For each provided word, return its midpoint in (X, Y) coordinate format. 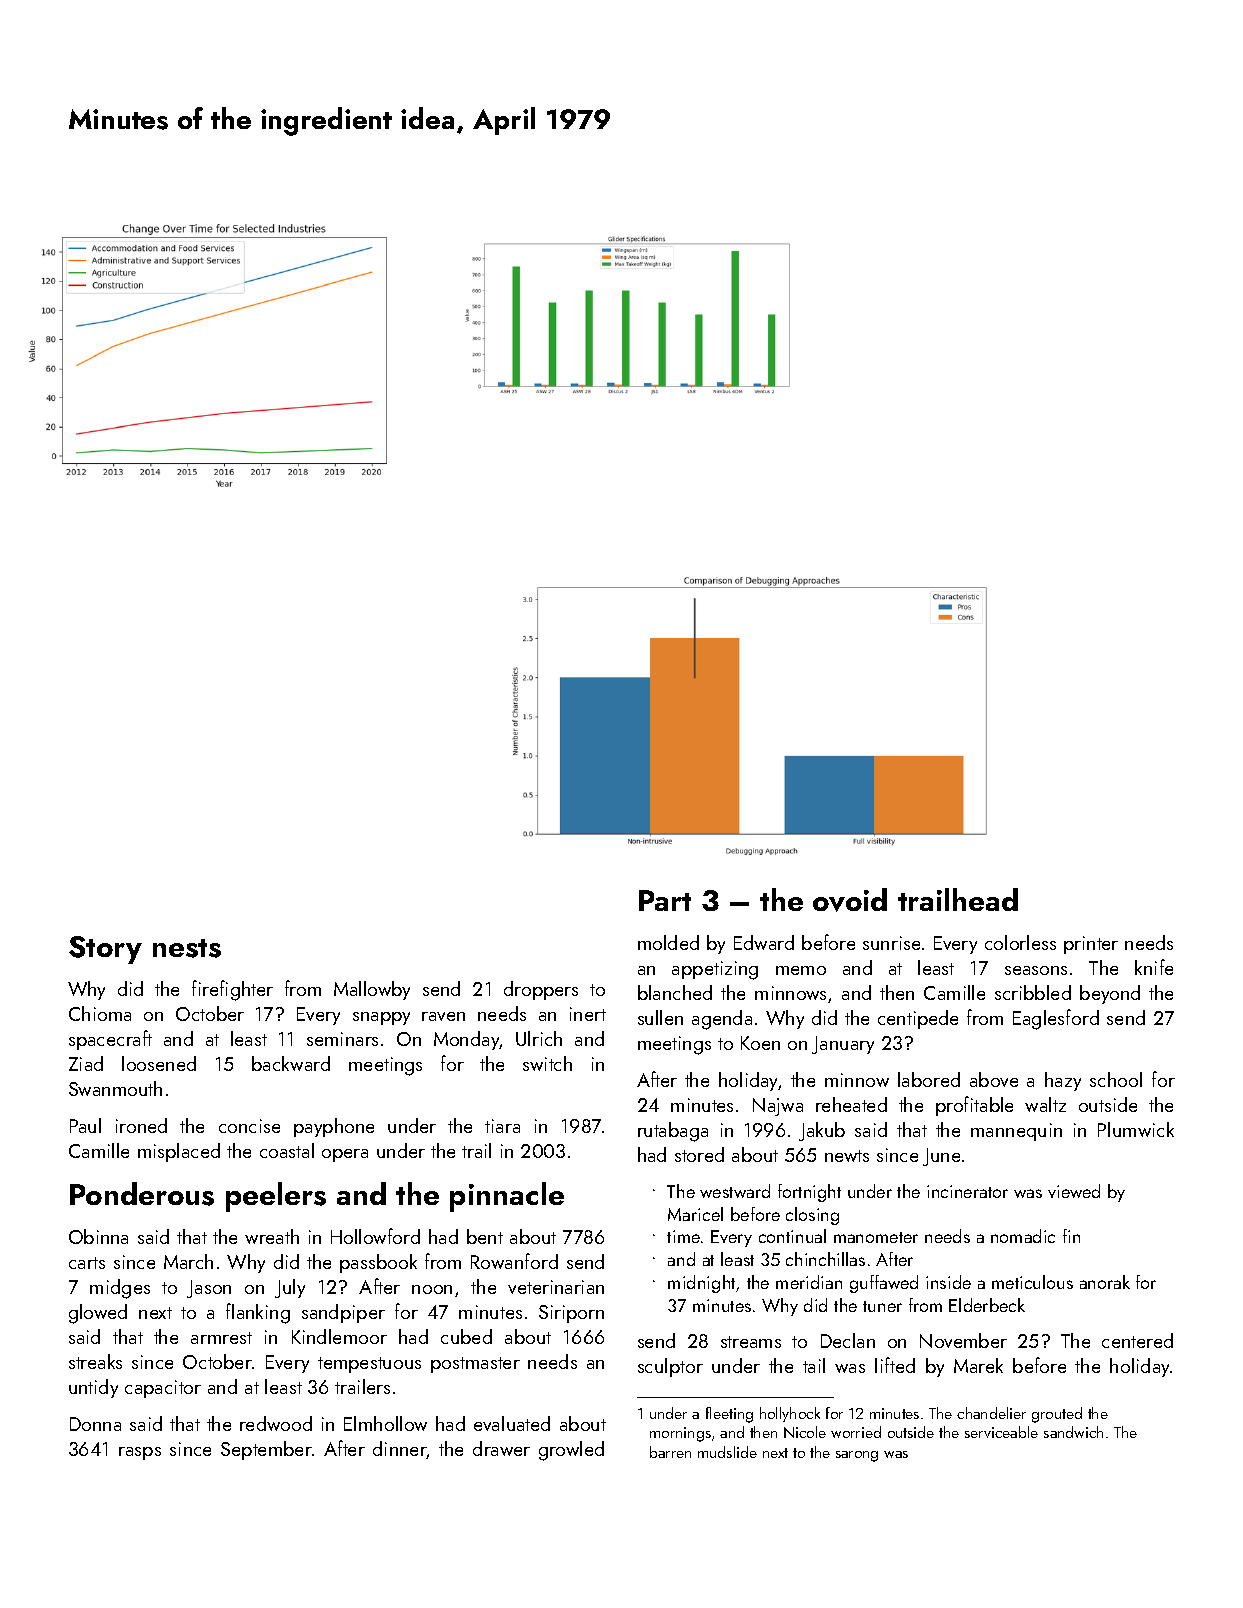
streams (751, 1342)
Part (665, 900)
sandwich (1073, 1432)
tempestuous (369, 1365)
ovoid (850, 900)
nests (187, 948)
